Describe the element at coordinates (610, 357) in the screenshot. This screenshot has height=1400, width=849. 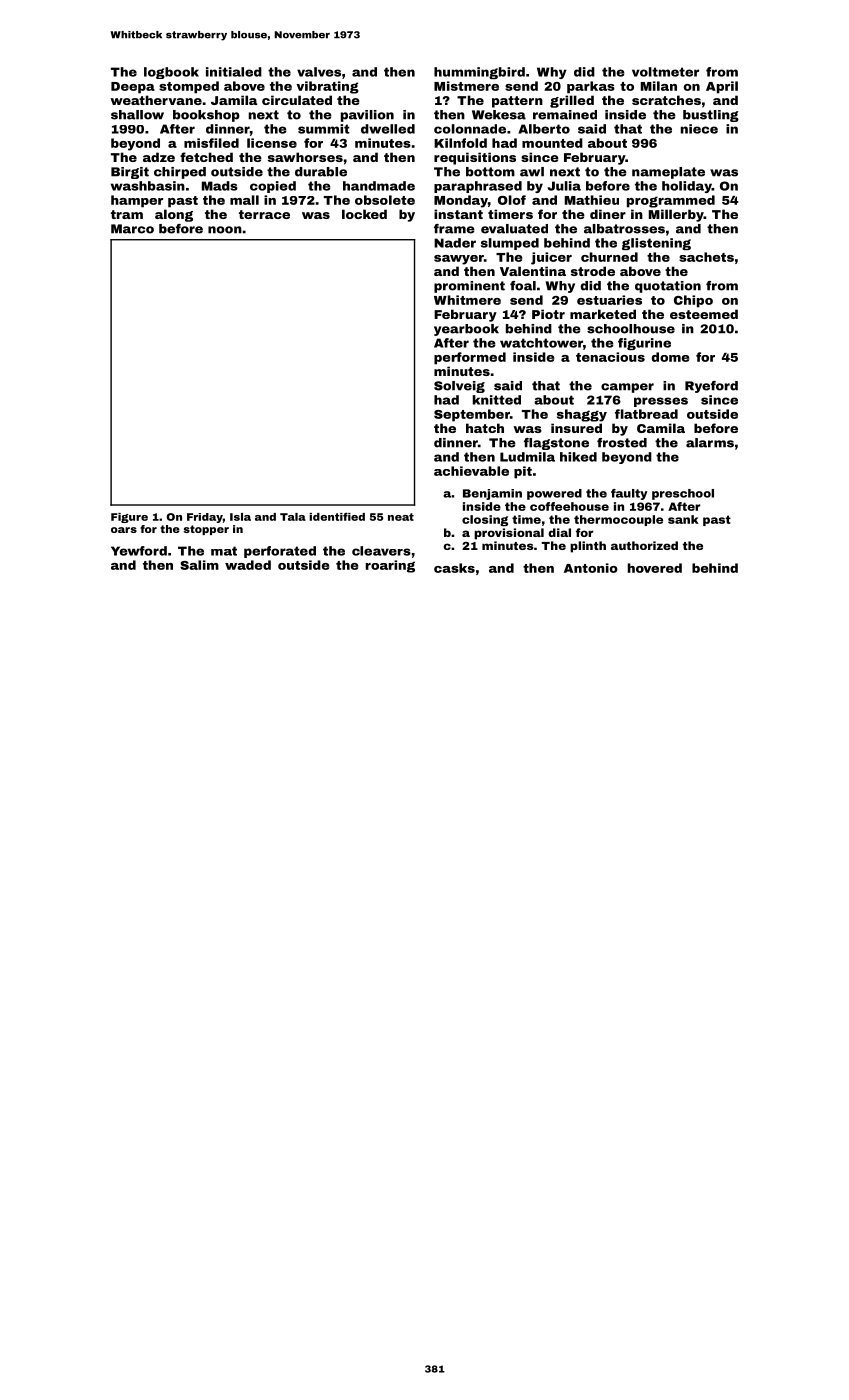
I see `tenacious` at that location.
